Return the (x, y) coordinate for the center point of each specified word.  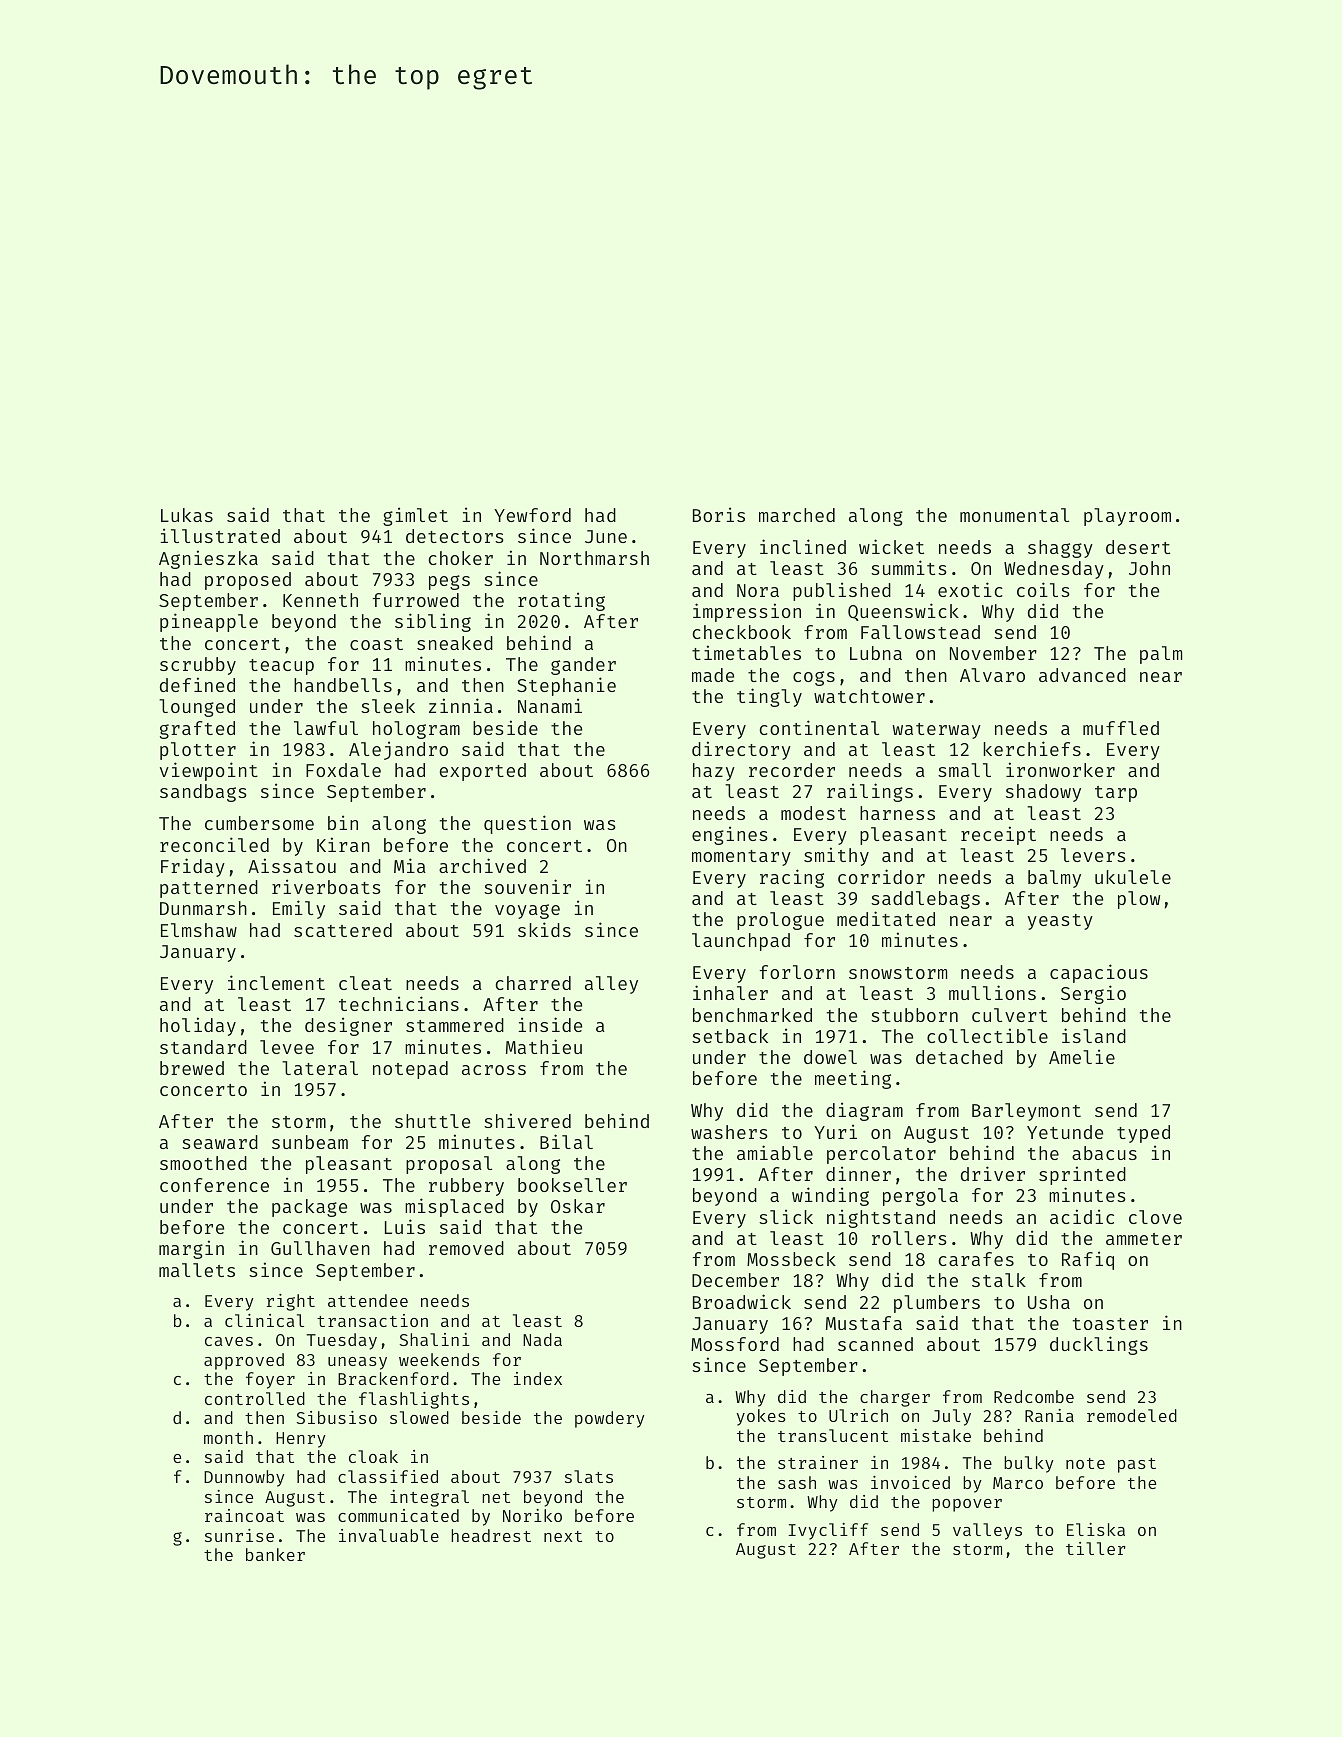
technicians (399, 1003)
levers (1093, 855)
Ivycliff (828, 1531)
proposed (248, 581)
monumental (1014, 515)
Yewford (532, 515)
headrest (491, 1535)
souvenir (527, 886)
